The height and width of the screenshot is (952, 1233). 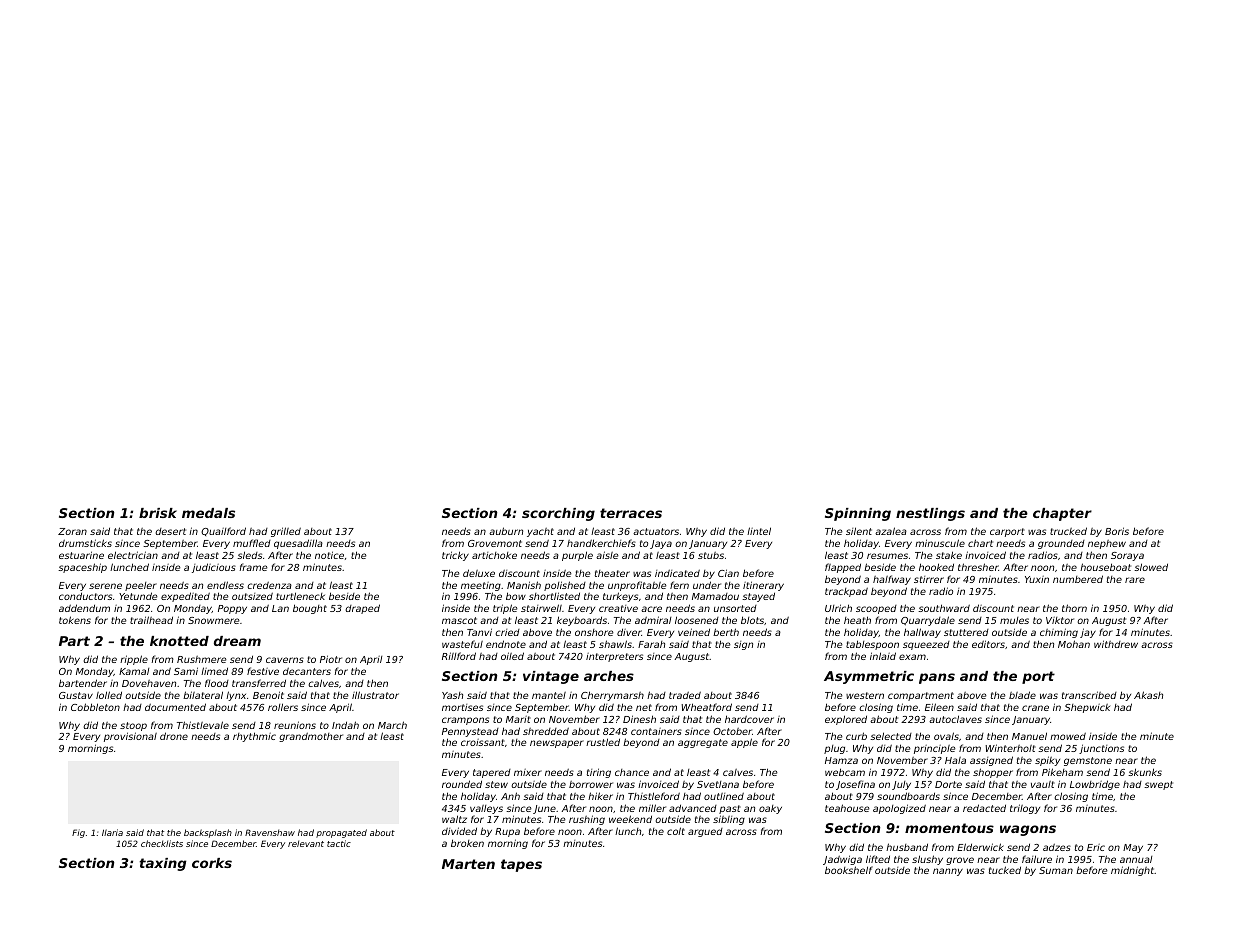 I want to click on tapes, so click(x=521, y=865).
